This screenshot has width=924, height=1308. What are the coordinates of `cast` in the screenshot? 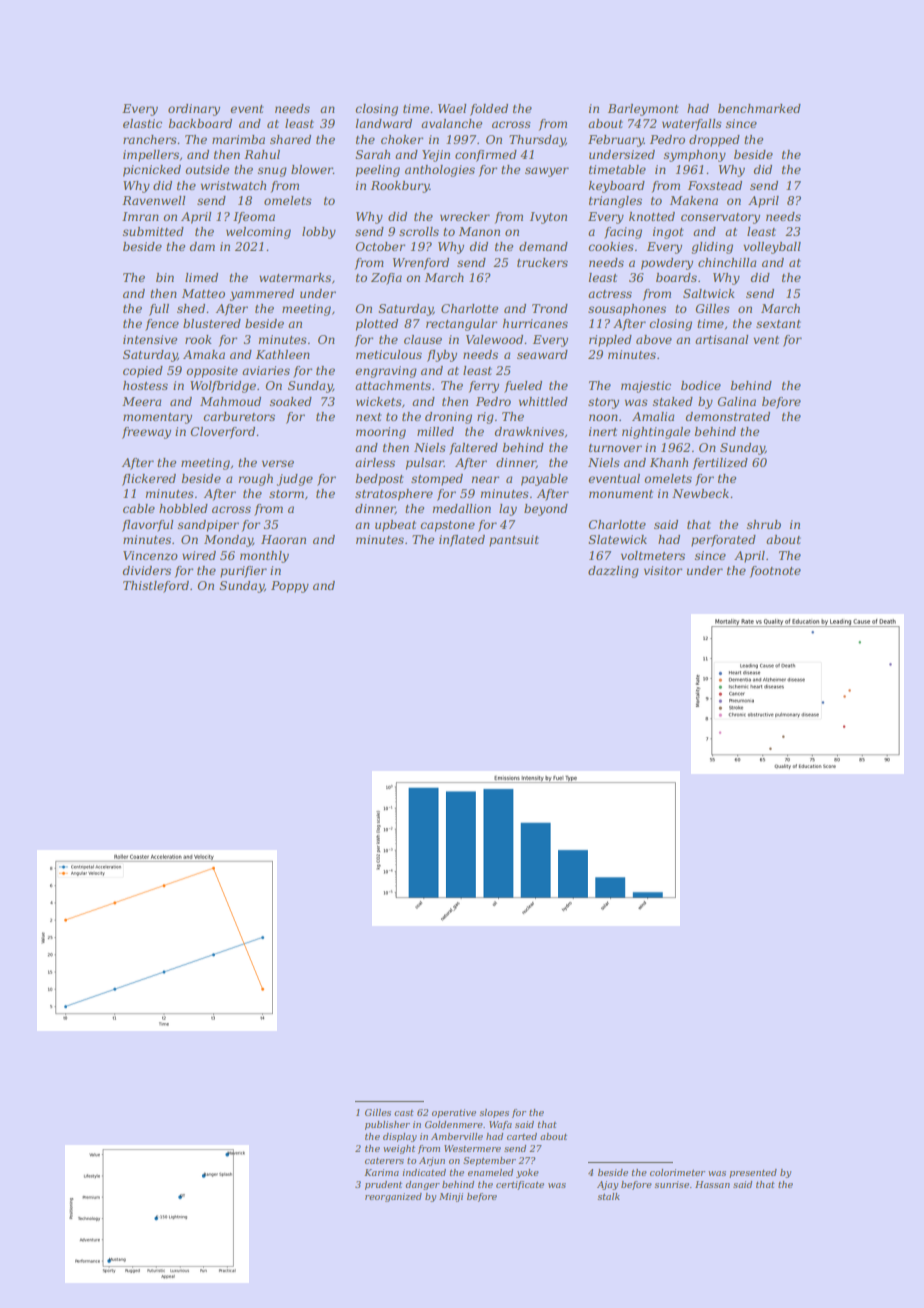 It's located at (404, 1113).
